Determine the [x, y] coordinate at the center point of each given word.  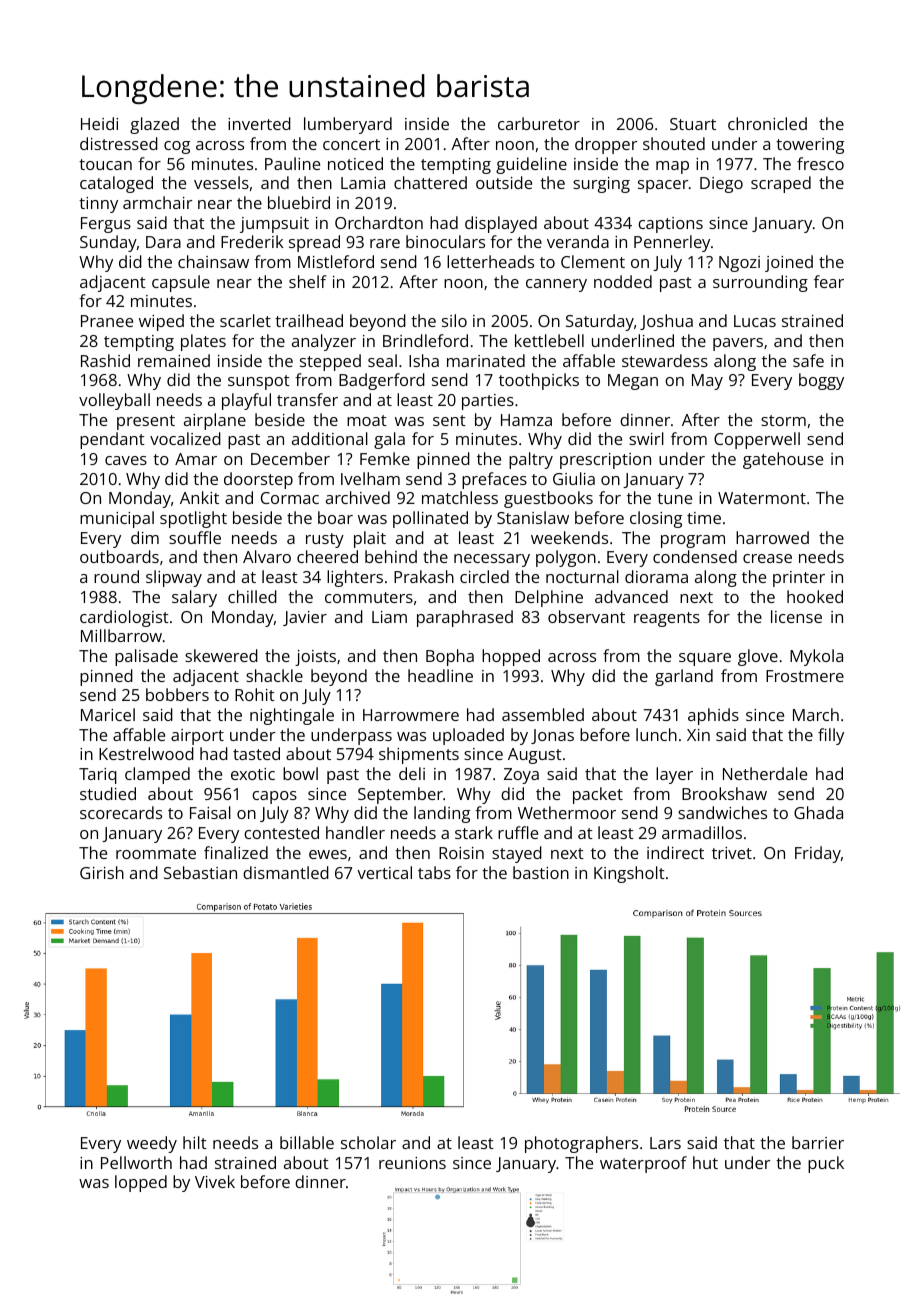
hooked [815, 596]
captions [670, 225]
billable [307, 1142]
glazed [154, 125]
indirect [675, 852]
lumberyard [348, 125]
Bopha [450, 657]
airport [197, 737]
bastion [541, 872]
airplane [215, 421]
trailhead [309, 320]
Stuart [693, 124]
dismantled [286, 872]
